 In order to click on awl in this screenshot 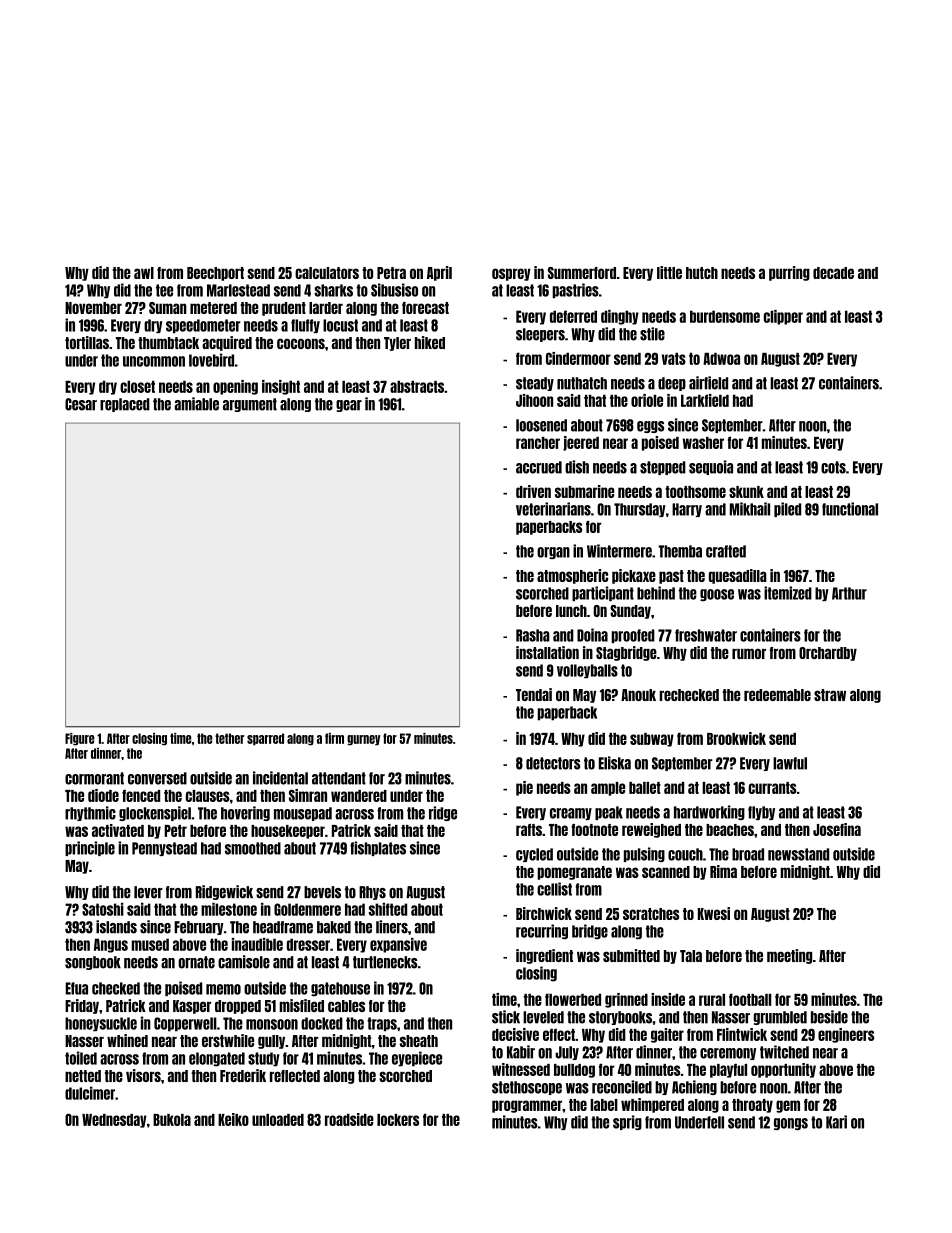, I will do `click(144, 273)`.
